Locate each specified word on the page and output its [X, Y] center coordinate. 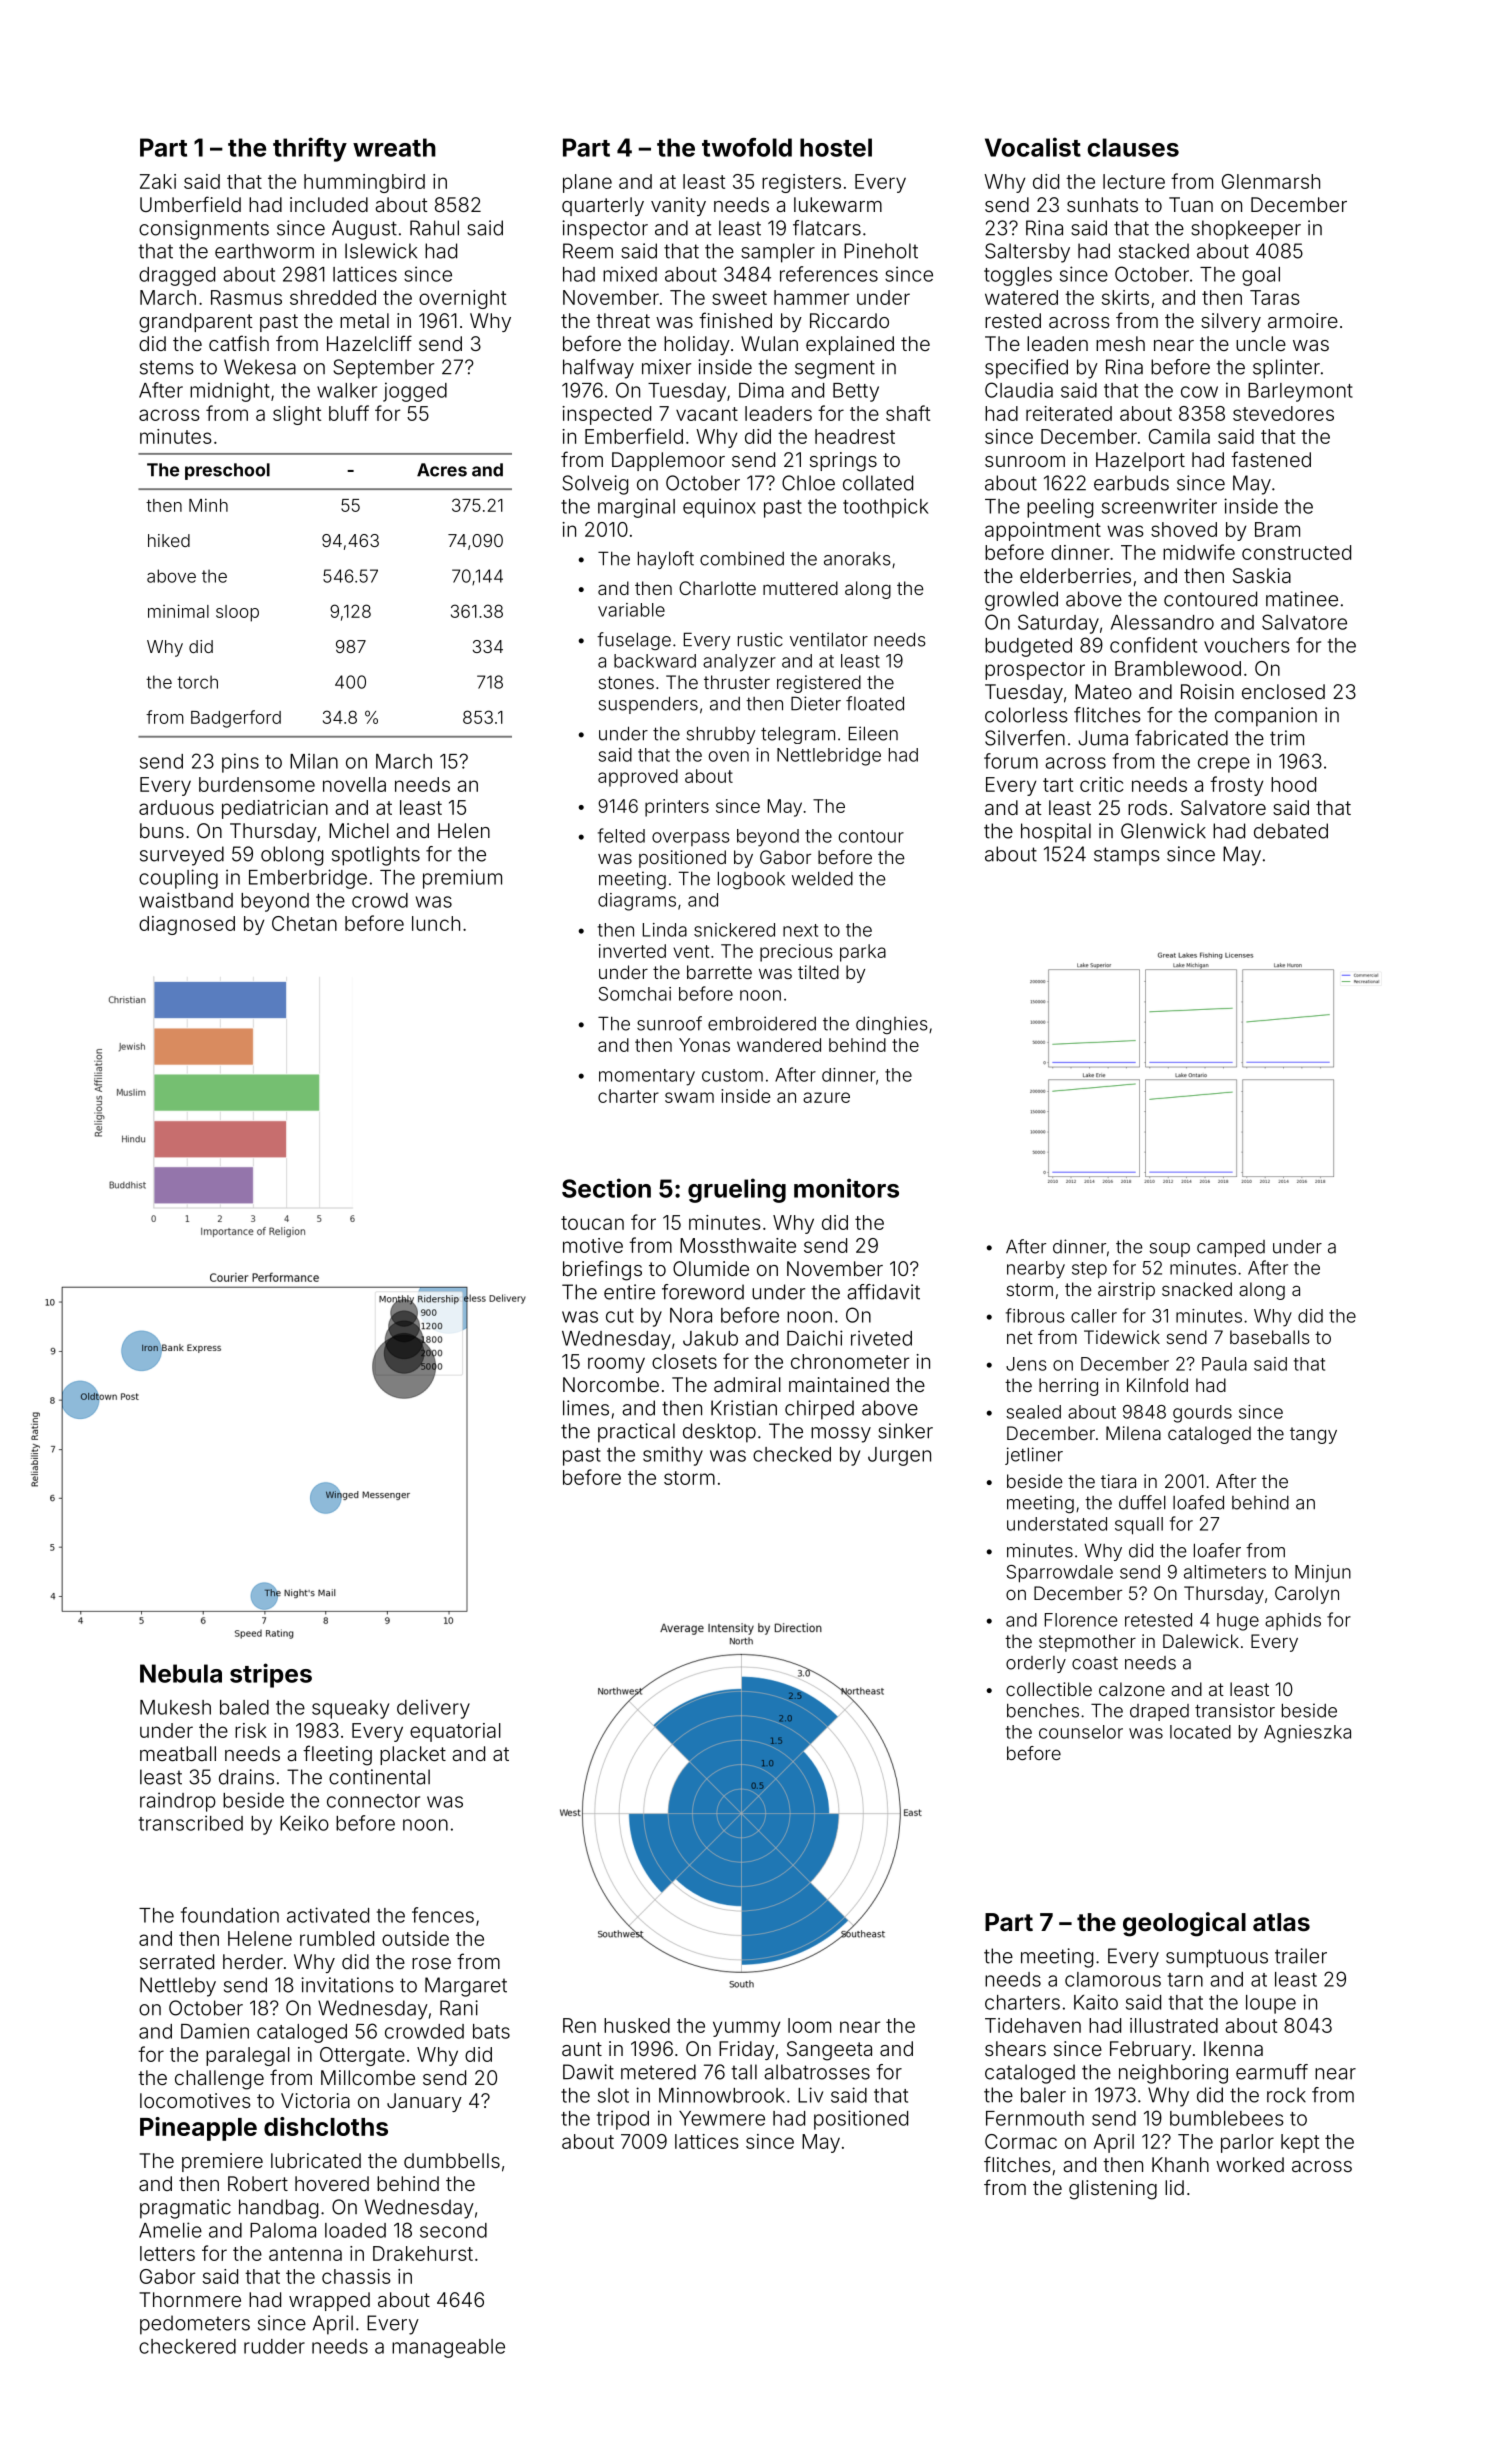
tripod [623, 2120]
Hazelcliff [369, 343]
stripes [271, 1675]
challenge [219, 2080]
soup [1170, 1250]
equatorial [455, 1732]
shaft [908, 413]
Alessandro [1162, 622]
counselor [1081, 1732]
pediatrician [275, 809]
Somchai [635, 994]
